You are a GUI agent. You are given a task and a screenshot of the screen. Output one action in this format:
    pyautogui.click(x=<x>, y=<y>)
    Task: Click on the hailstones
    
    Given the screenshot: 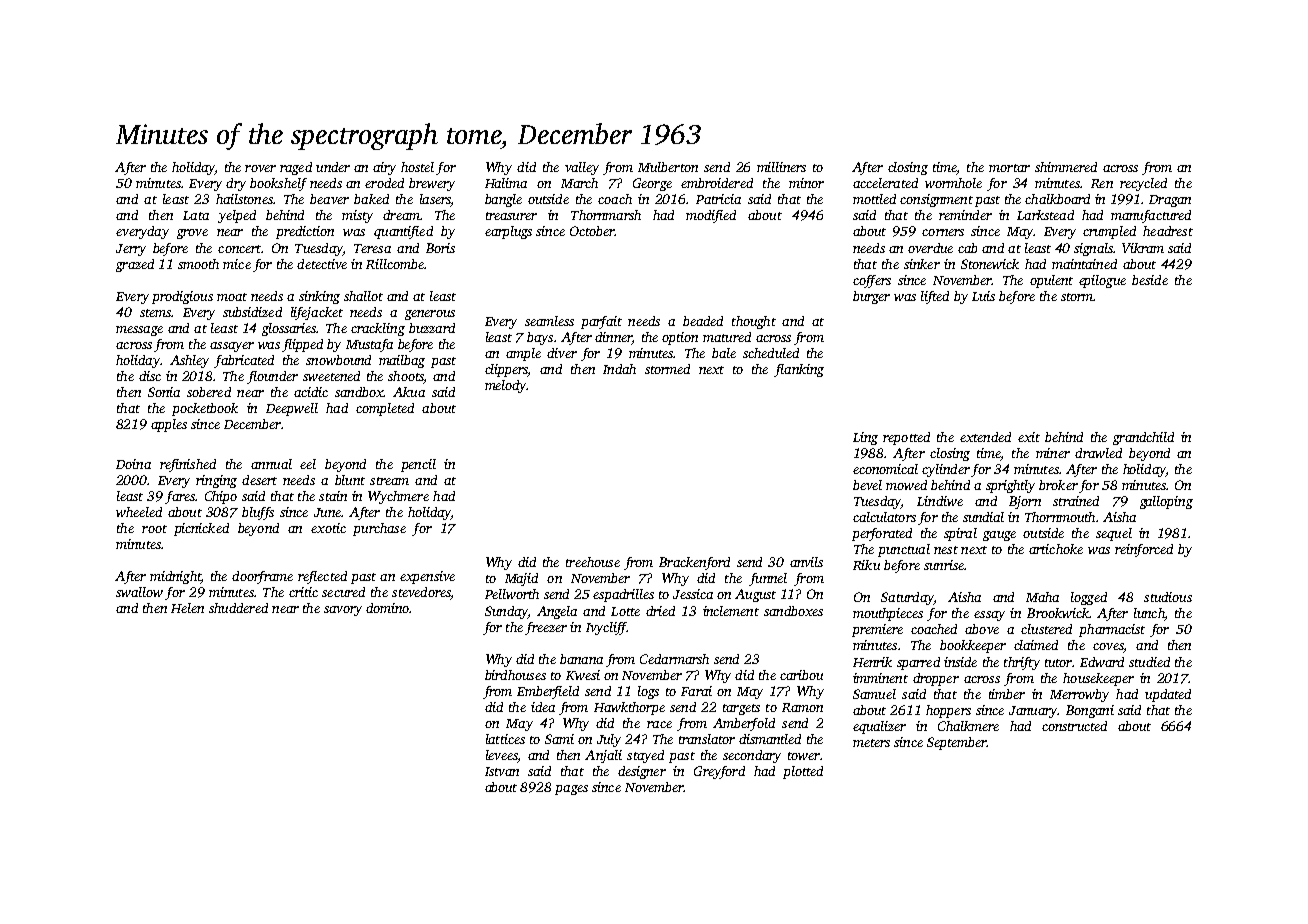 What is the action you would take?
    pyautogui.click(x=244, y=199)
